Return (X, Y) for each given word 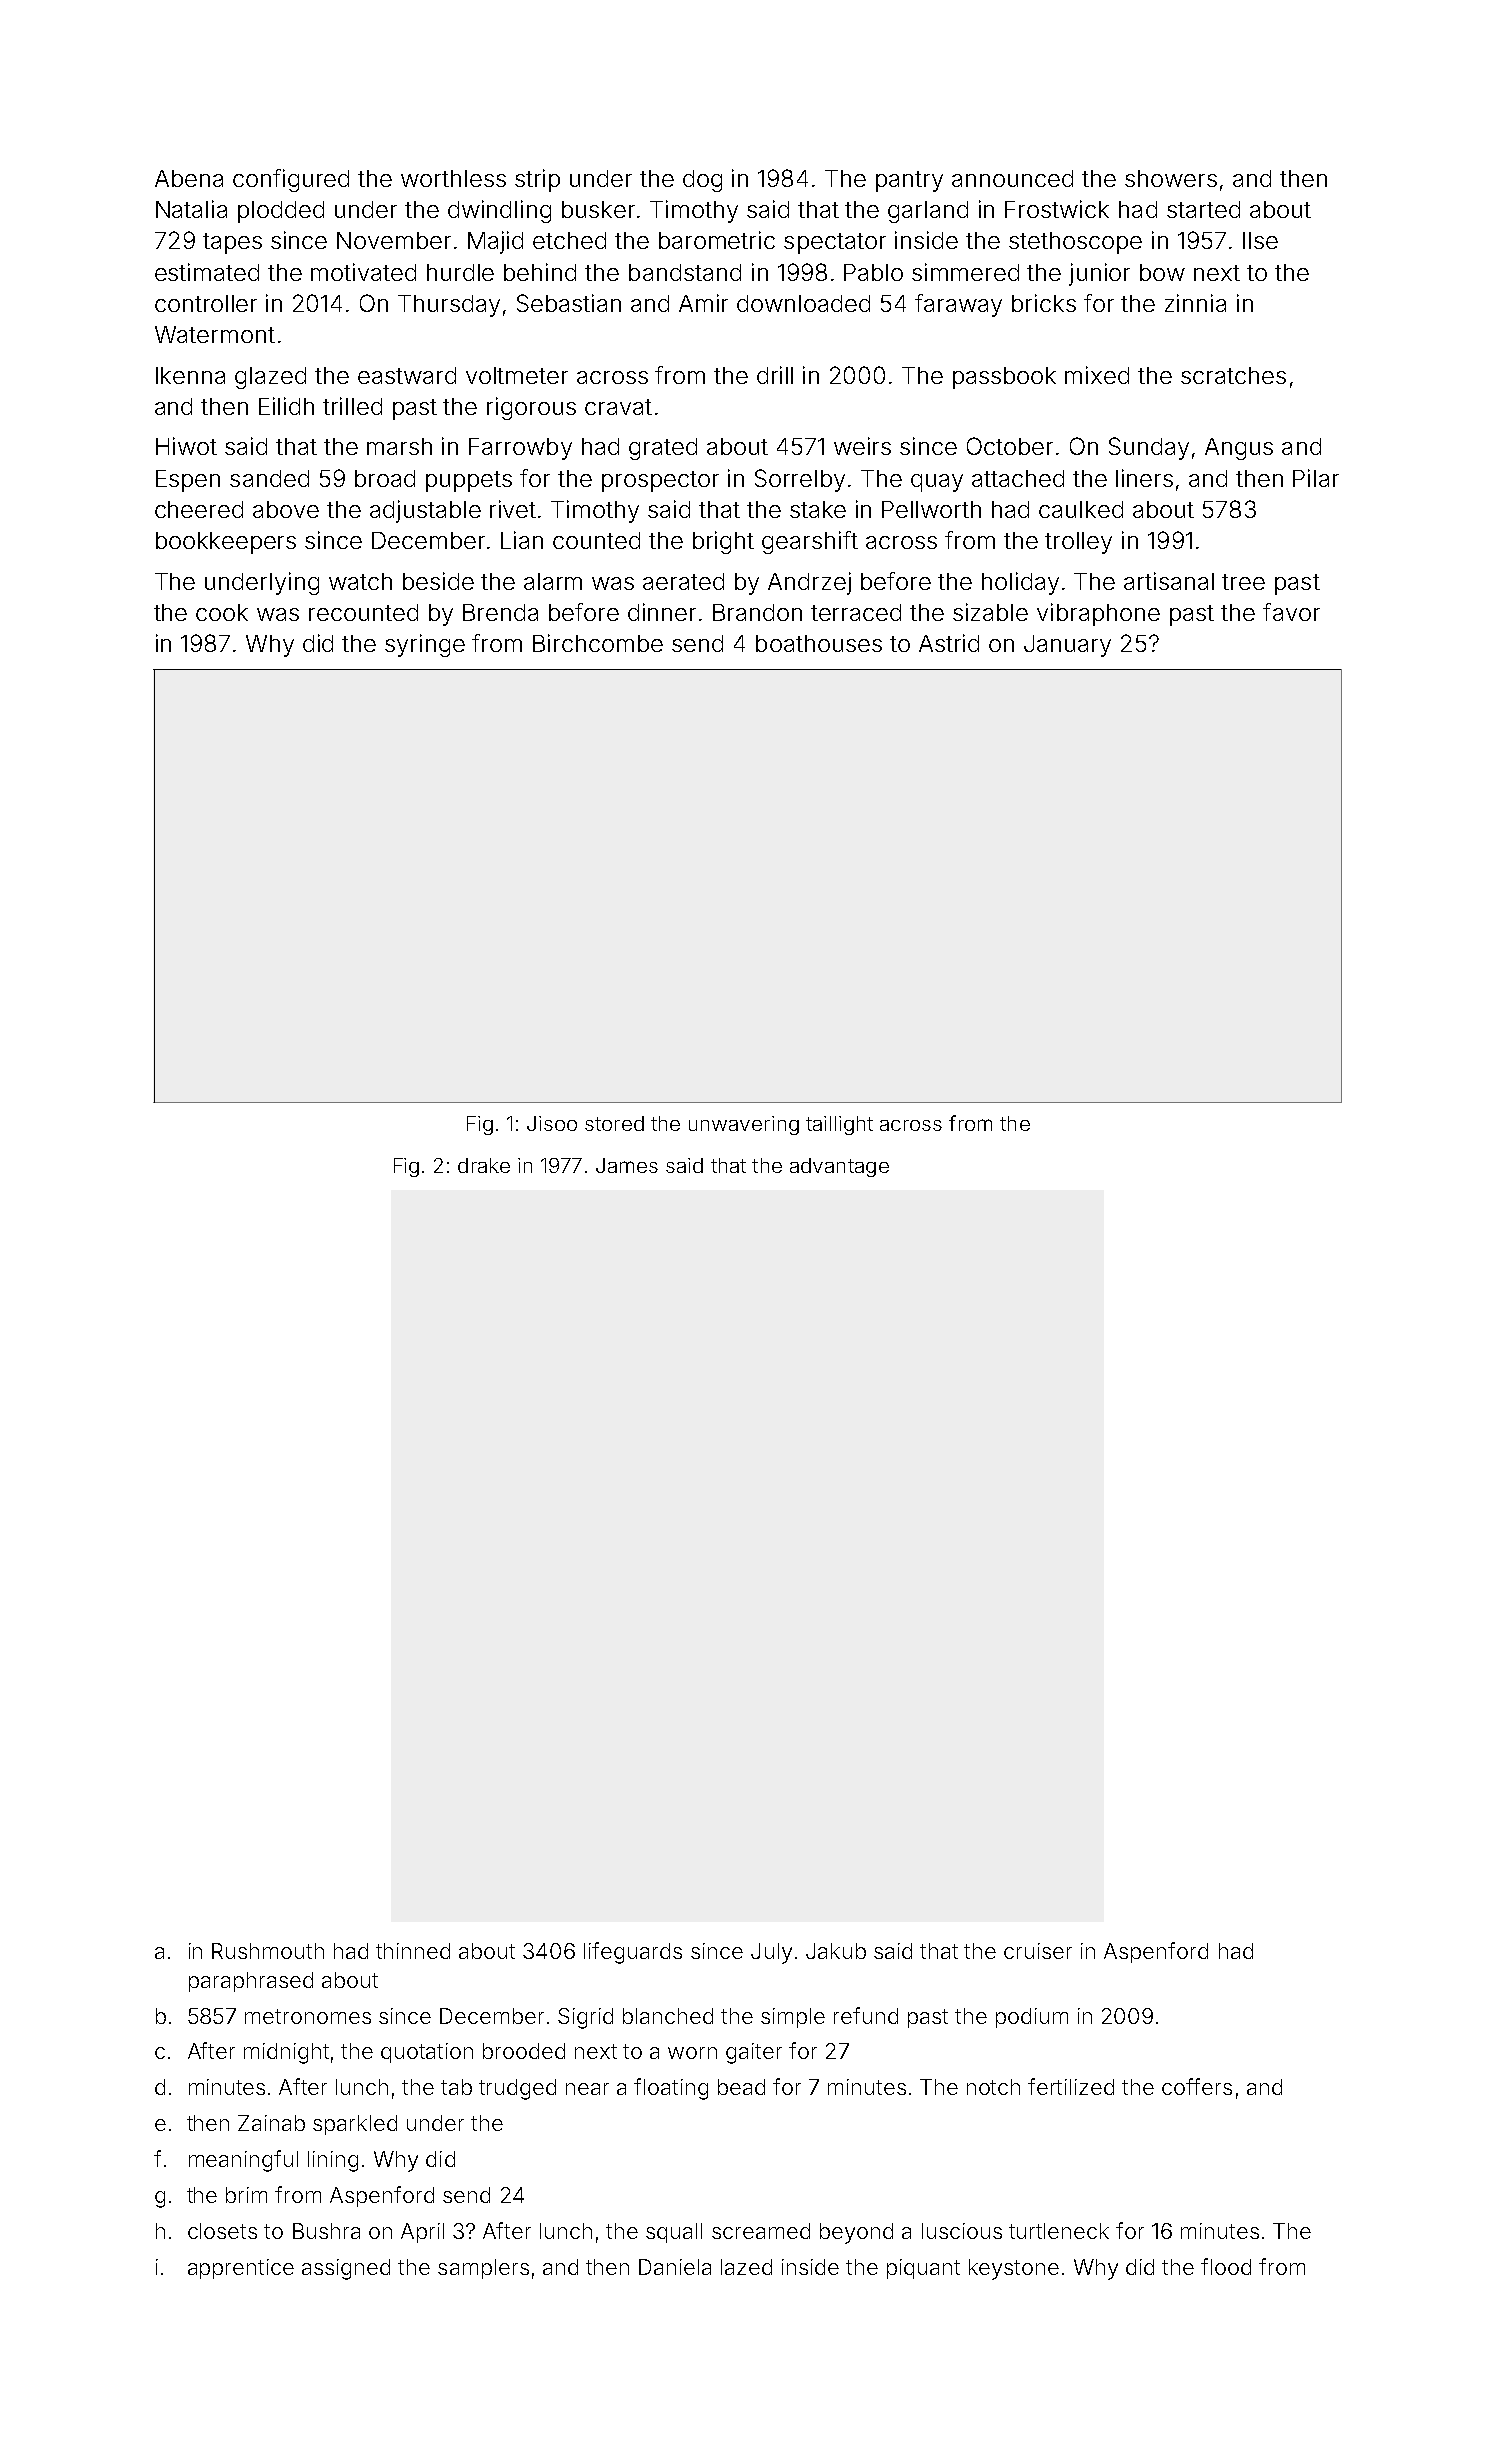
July (771, 1953)
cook (222, 612)
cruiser (1038, 1951)
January (1067, 646)
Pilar (1316, 478)
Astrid (949, 643)
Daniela (675, 2267)
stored (614, 1123)
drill (775, 375)
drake (484, 1165)
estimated (207, 272)
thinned (413, 1951)
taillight (839, 1125)
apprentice (241, 2269)
